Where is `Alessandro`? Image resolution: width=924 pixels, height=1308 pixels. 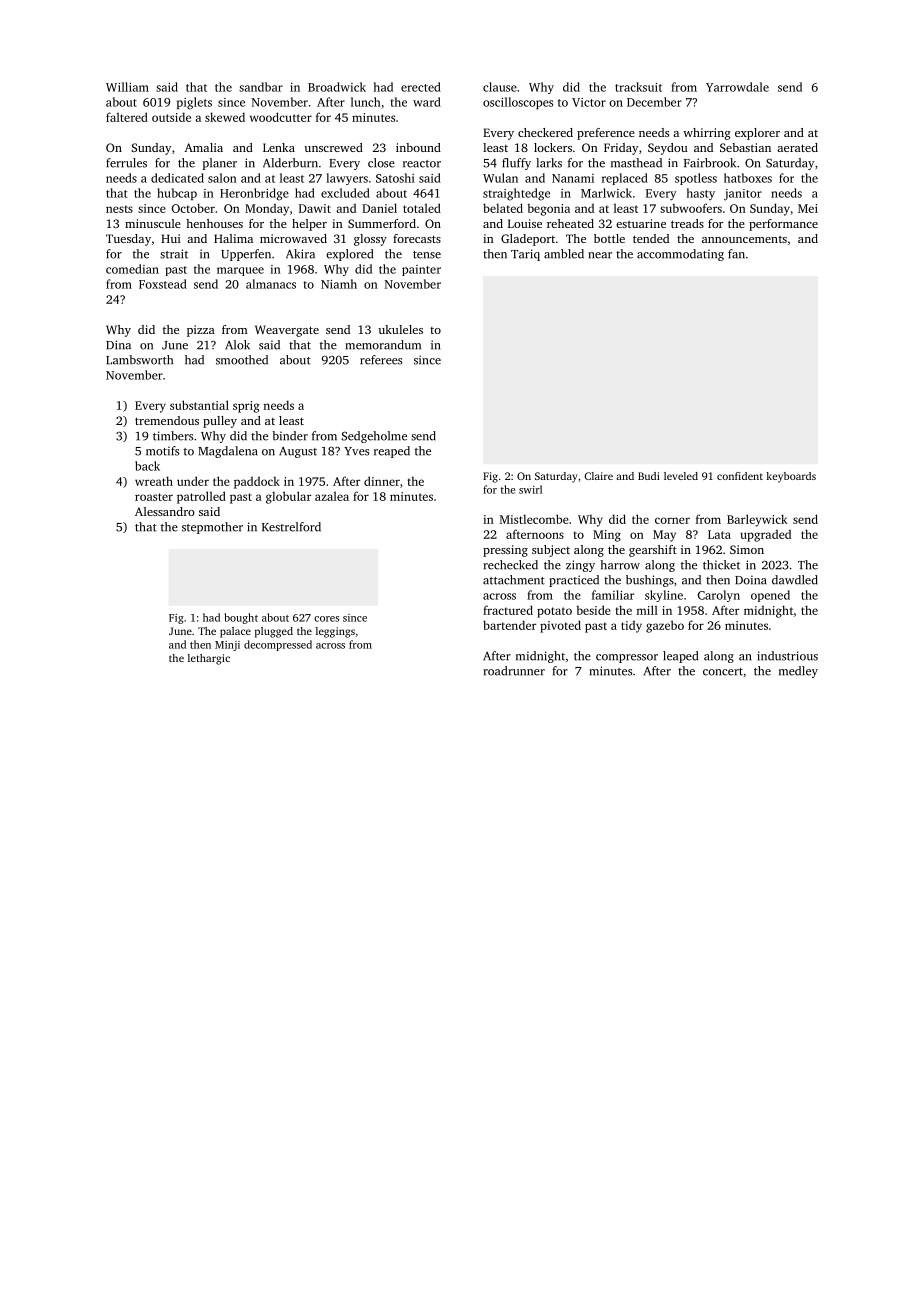 Alessandro is located at coordinates (165, 511).
